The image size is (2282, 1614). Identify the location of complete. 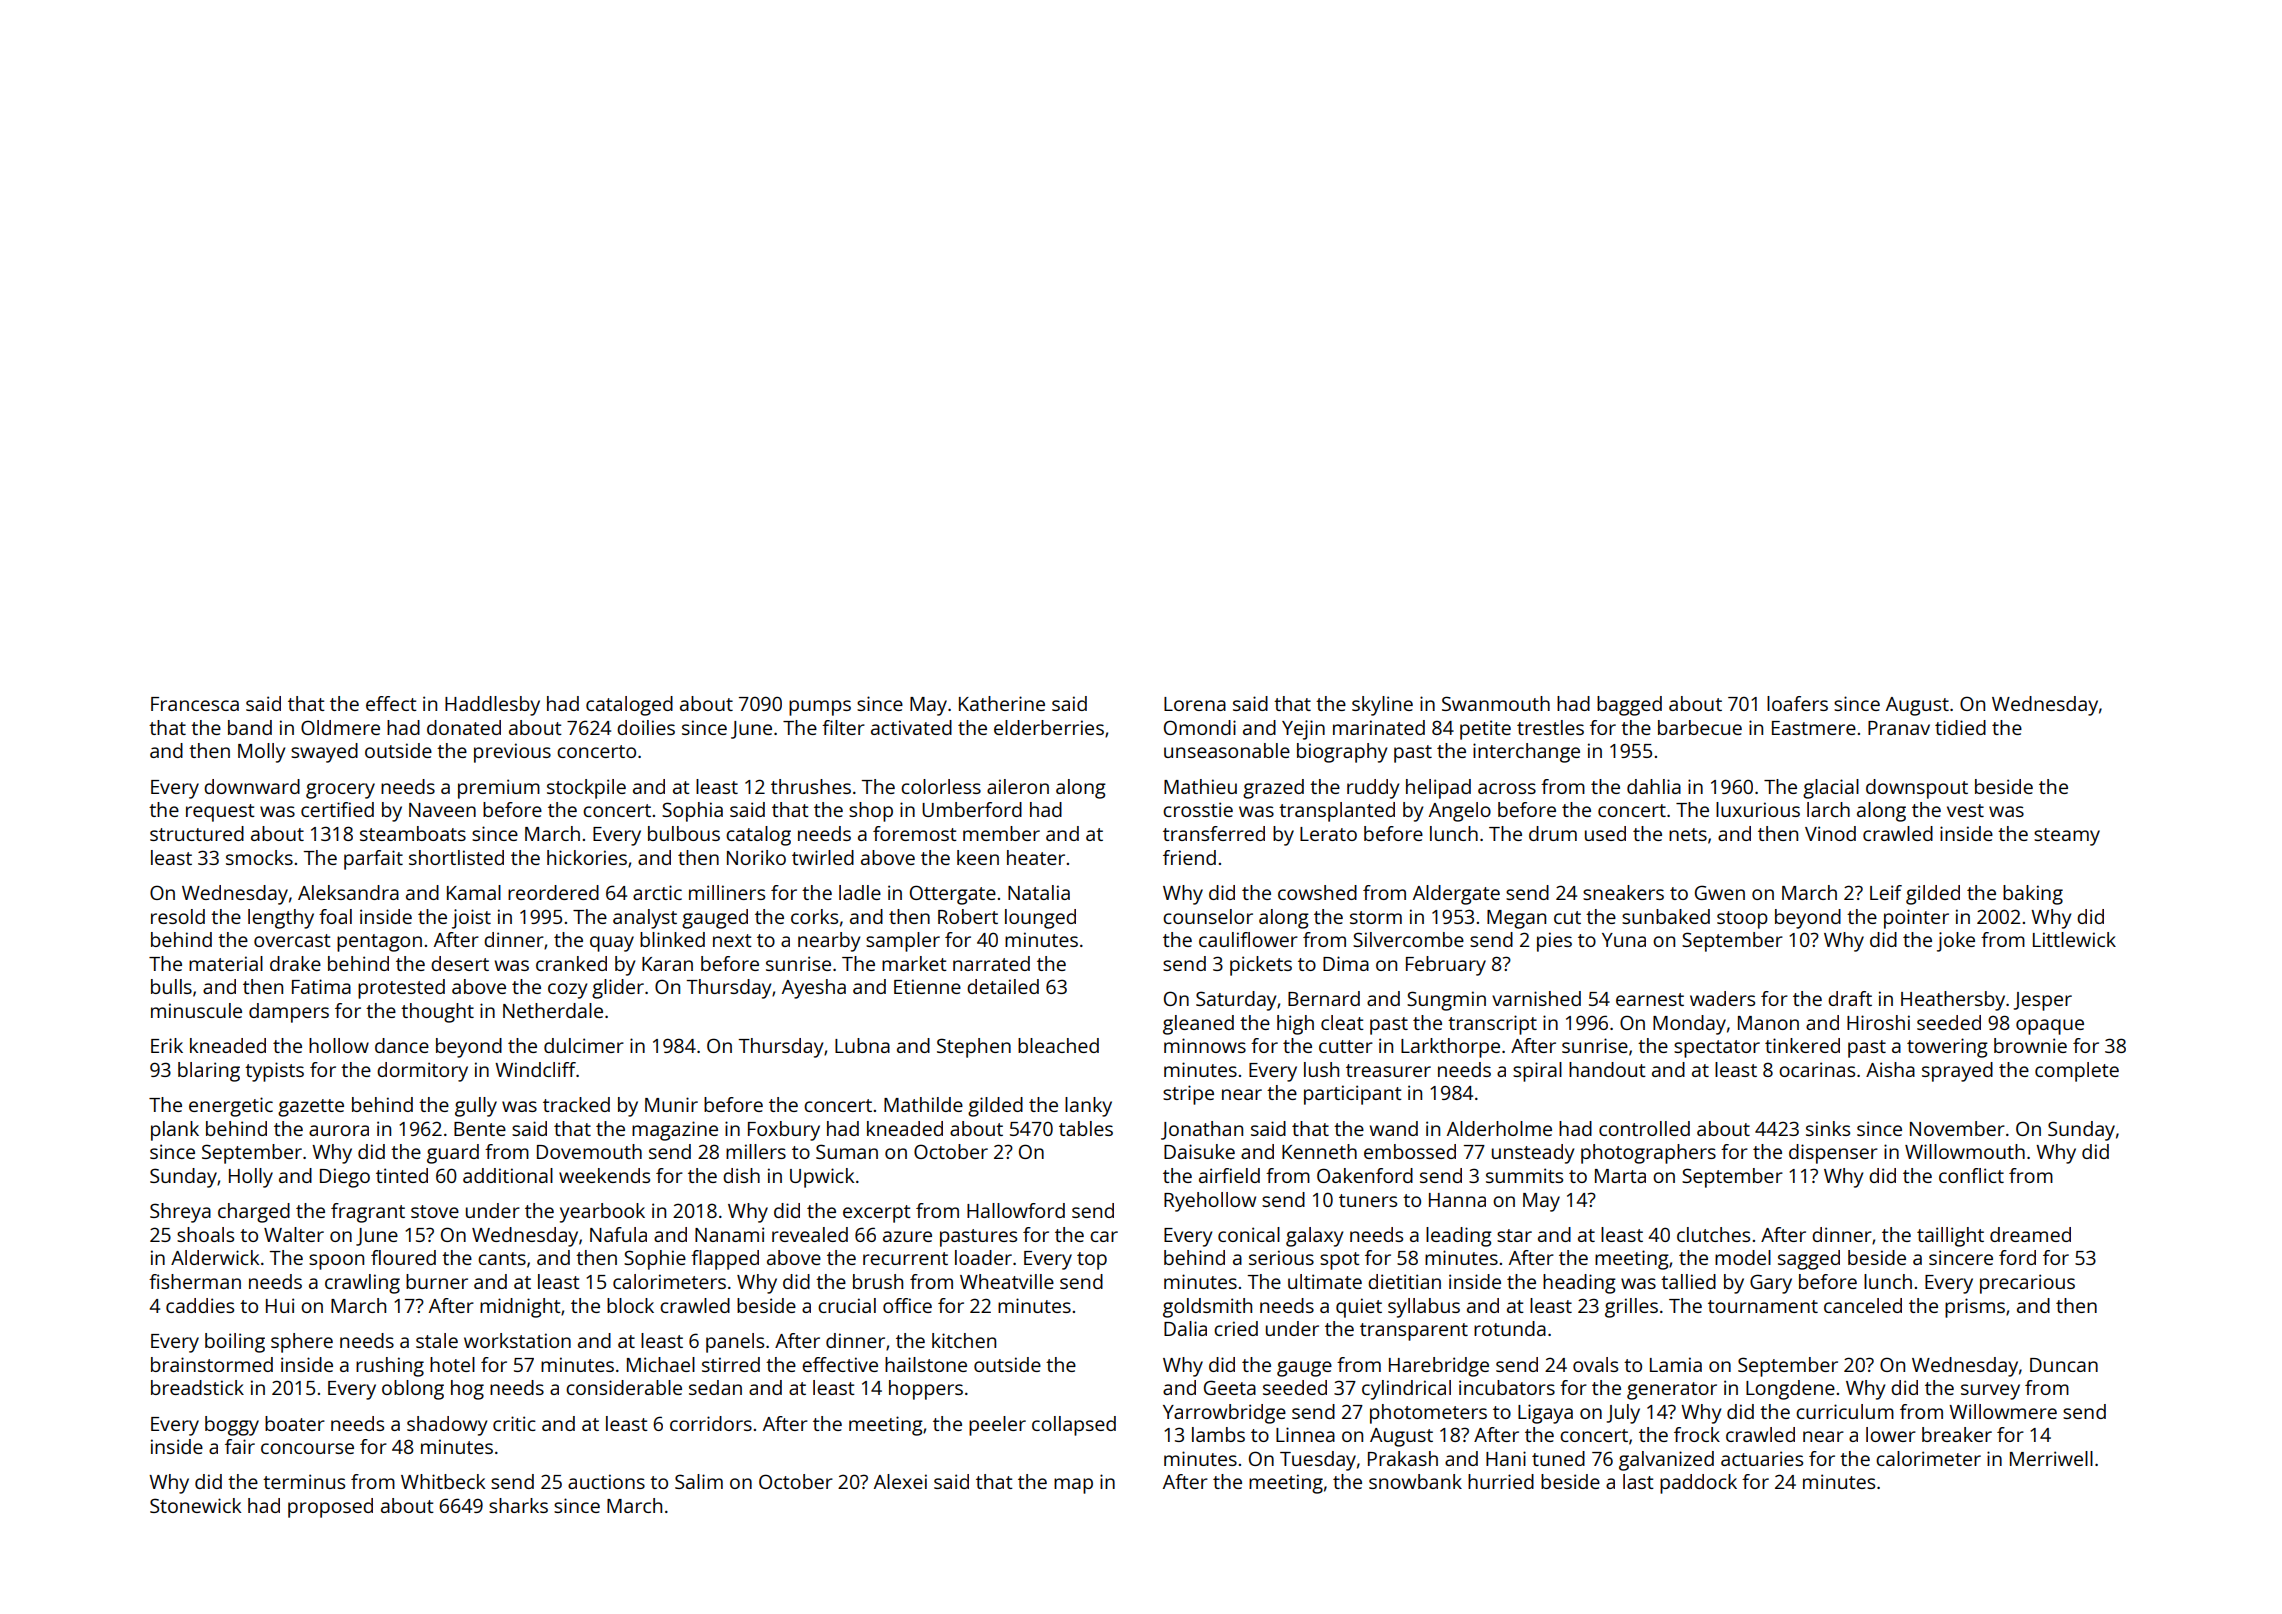
(2077, 1072).
